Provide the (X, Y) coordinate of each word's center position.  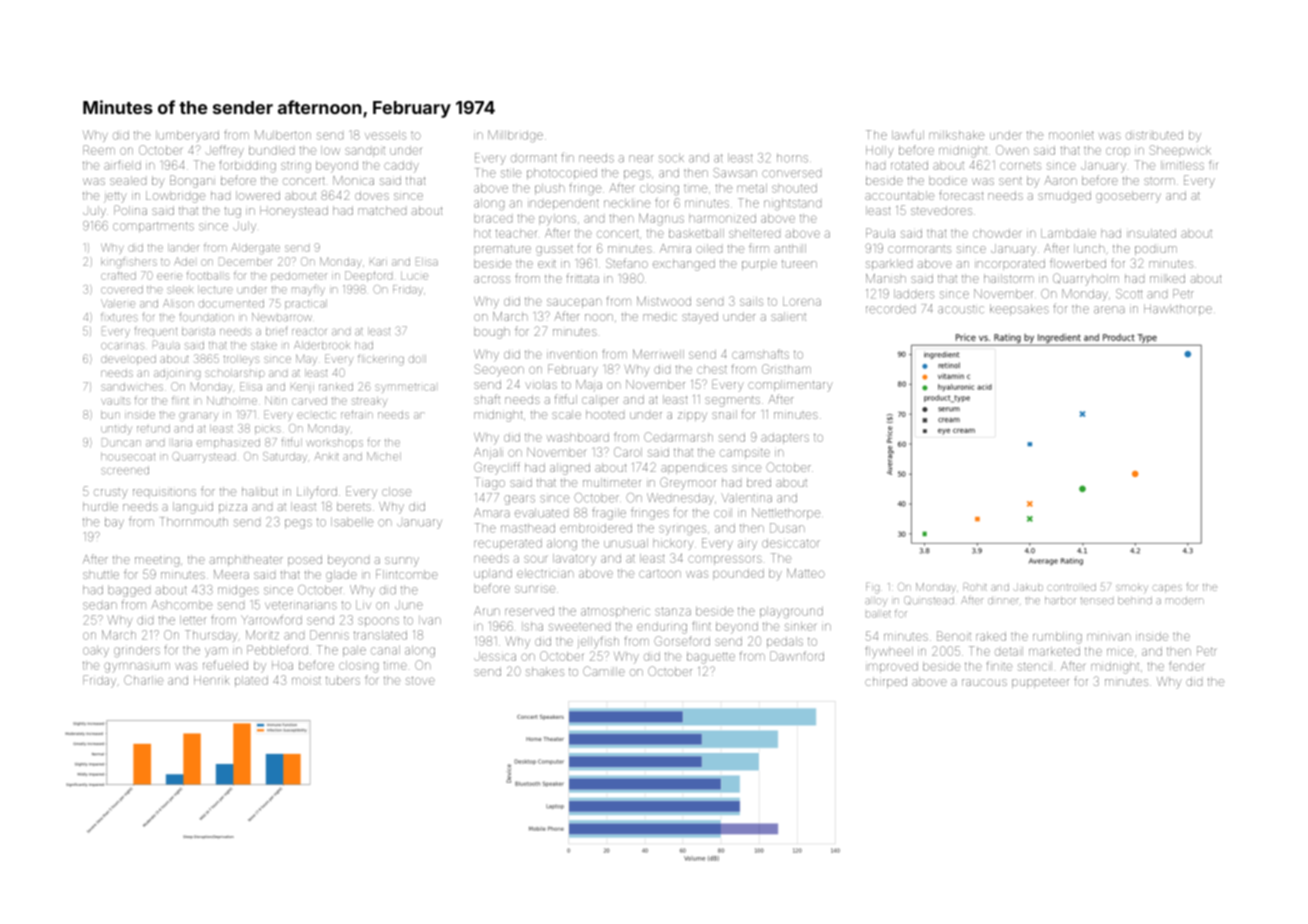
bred (759, 482)
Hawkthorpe (1178, 309)
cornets (1020, 166)
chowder (997, 233)
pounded (738, 574)
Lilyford (317, 492)
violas (541, 384)
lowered (258, 195)
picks (268, 430)
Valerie (118, 303)
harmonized (722, 218)
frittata (582, 278)
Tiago (490, 483)
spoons (378, 622)
